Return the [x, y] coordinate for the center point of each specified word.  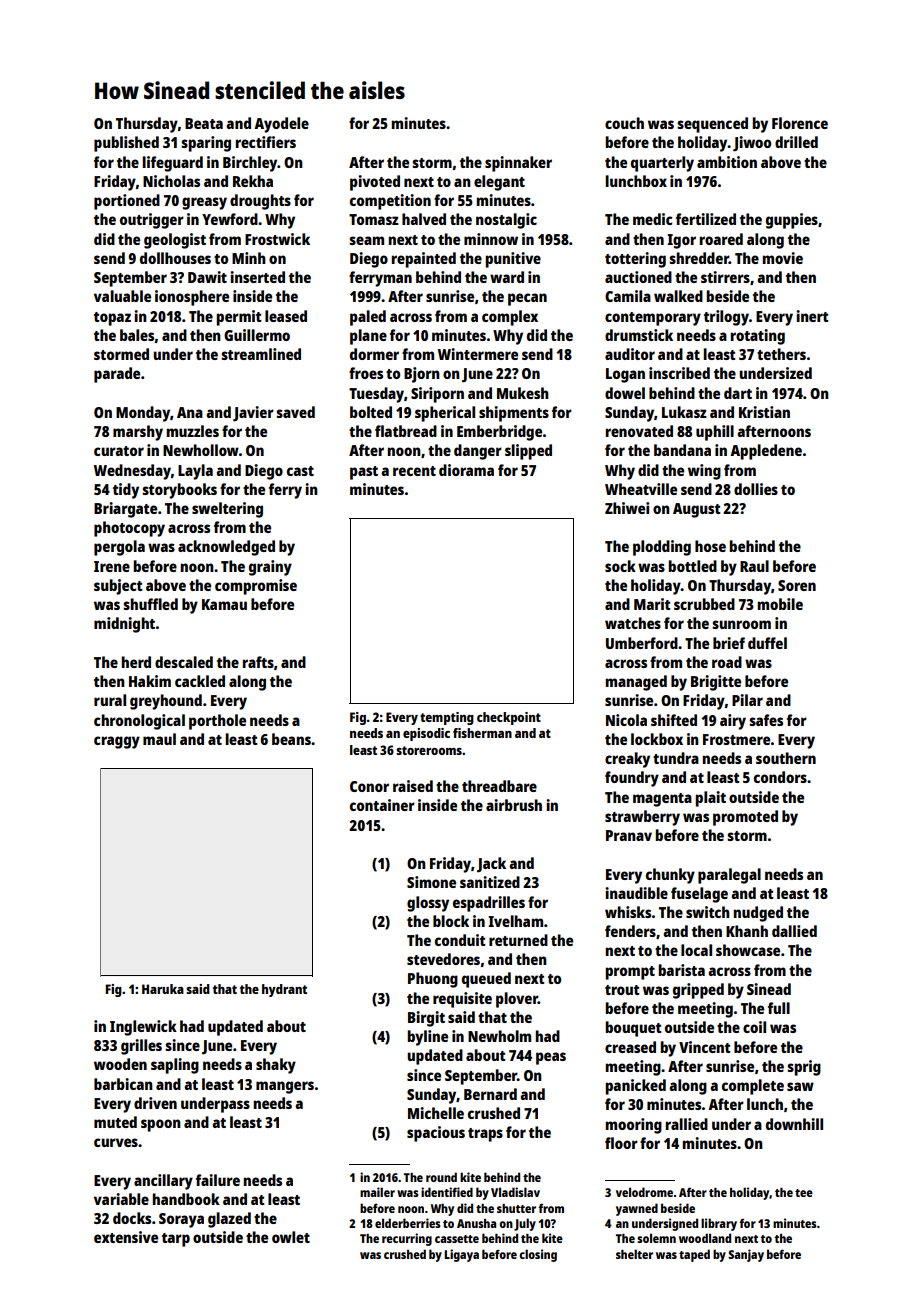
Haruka [163, 989]
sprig [804, 1068]
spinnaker [518, 164]
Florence [800, 123]
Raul [754, 566]
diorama [466, 470]
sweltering [227, 510]
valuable [122, 296]
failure [218, 1180]
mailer [377, 1192]
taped [694, 1255]
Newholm [499, 1036]
